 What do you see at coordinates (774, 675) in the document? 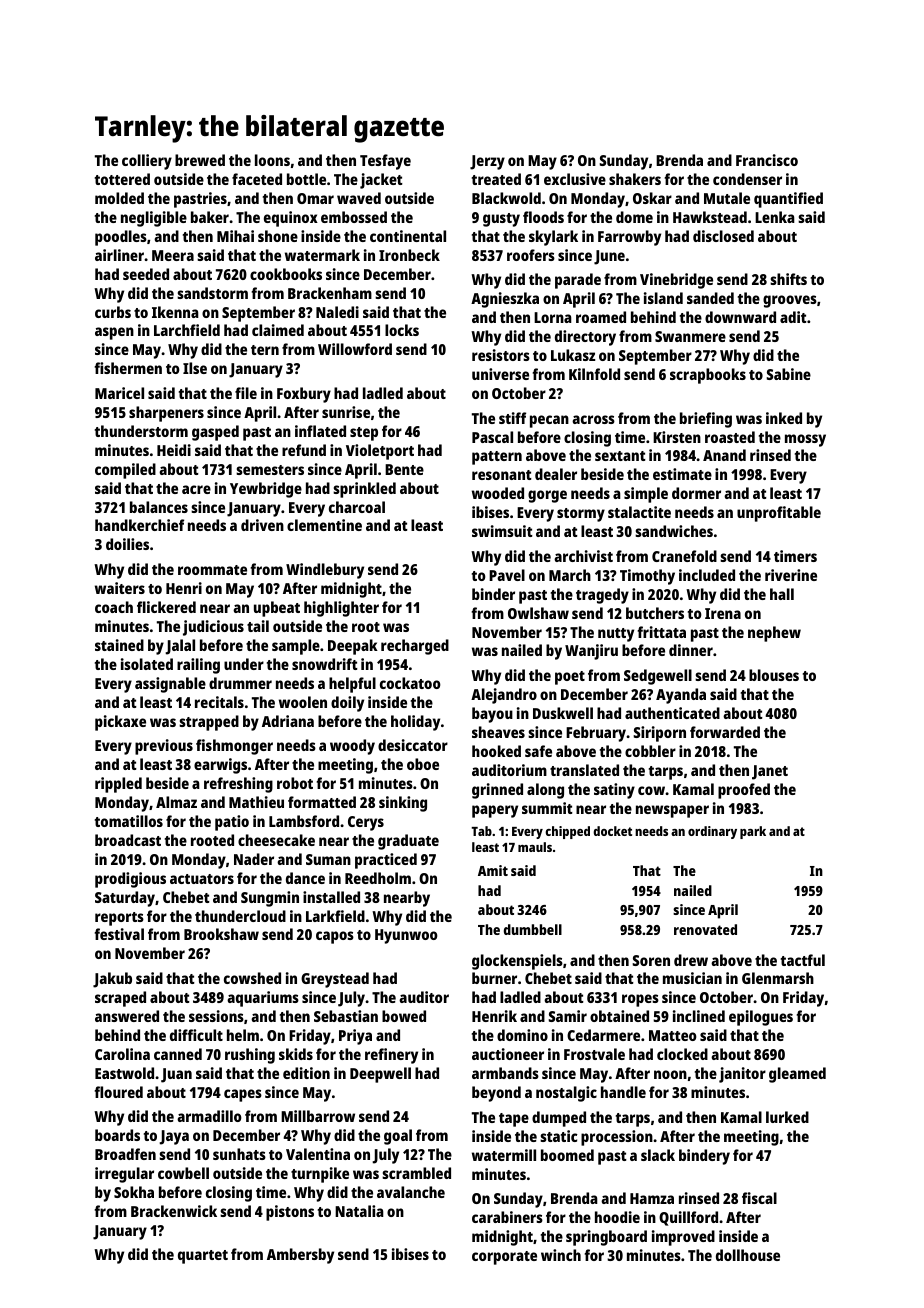
I see `blouses` at bounding box center [774, 675].
